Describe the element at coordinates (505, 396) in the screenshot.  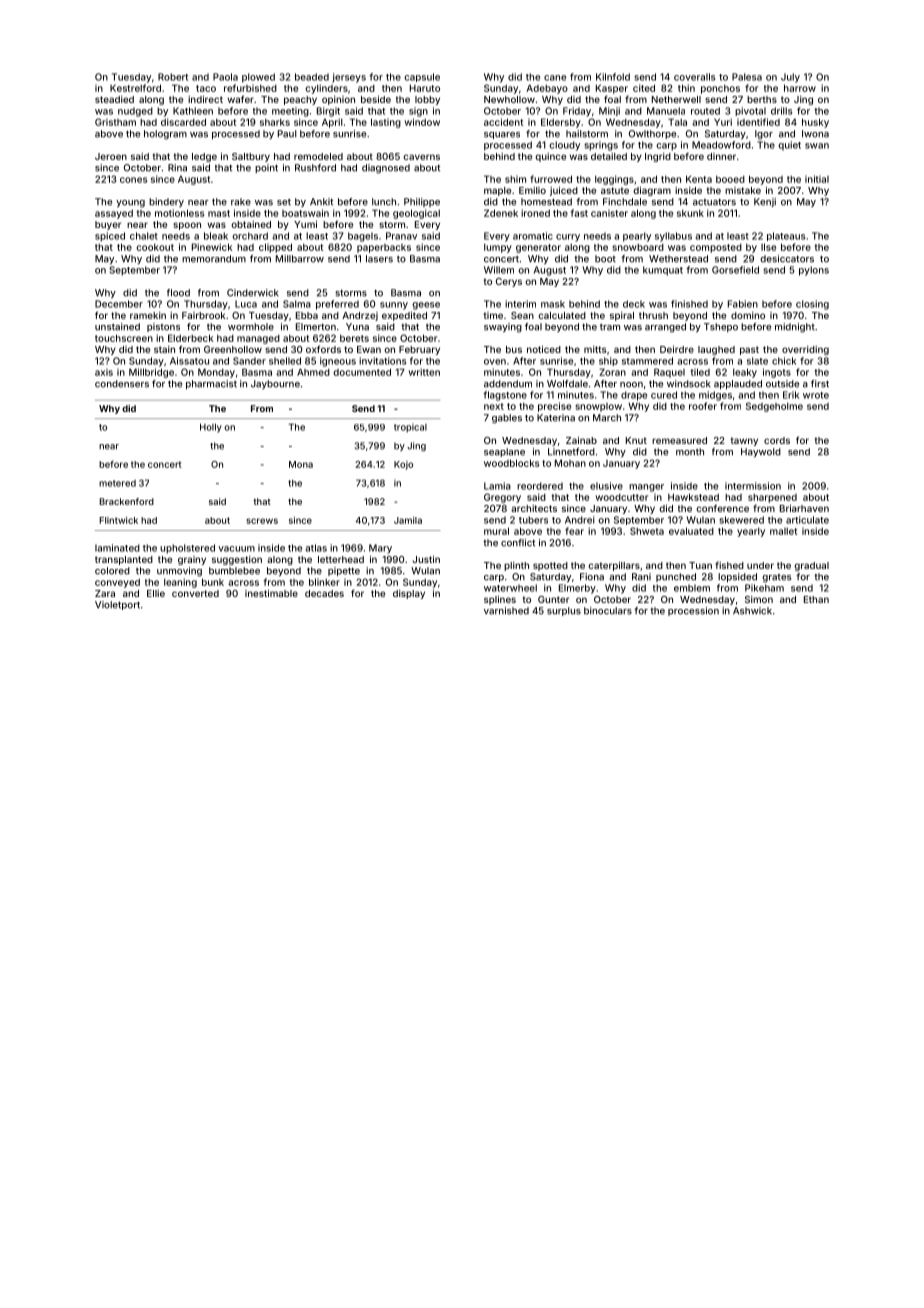
I see `flagstone` at that location.
